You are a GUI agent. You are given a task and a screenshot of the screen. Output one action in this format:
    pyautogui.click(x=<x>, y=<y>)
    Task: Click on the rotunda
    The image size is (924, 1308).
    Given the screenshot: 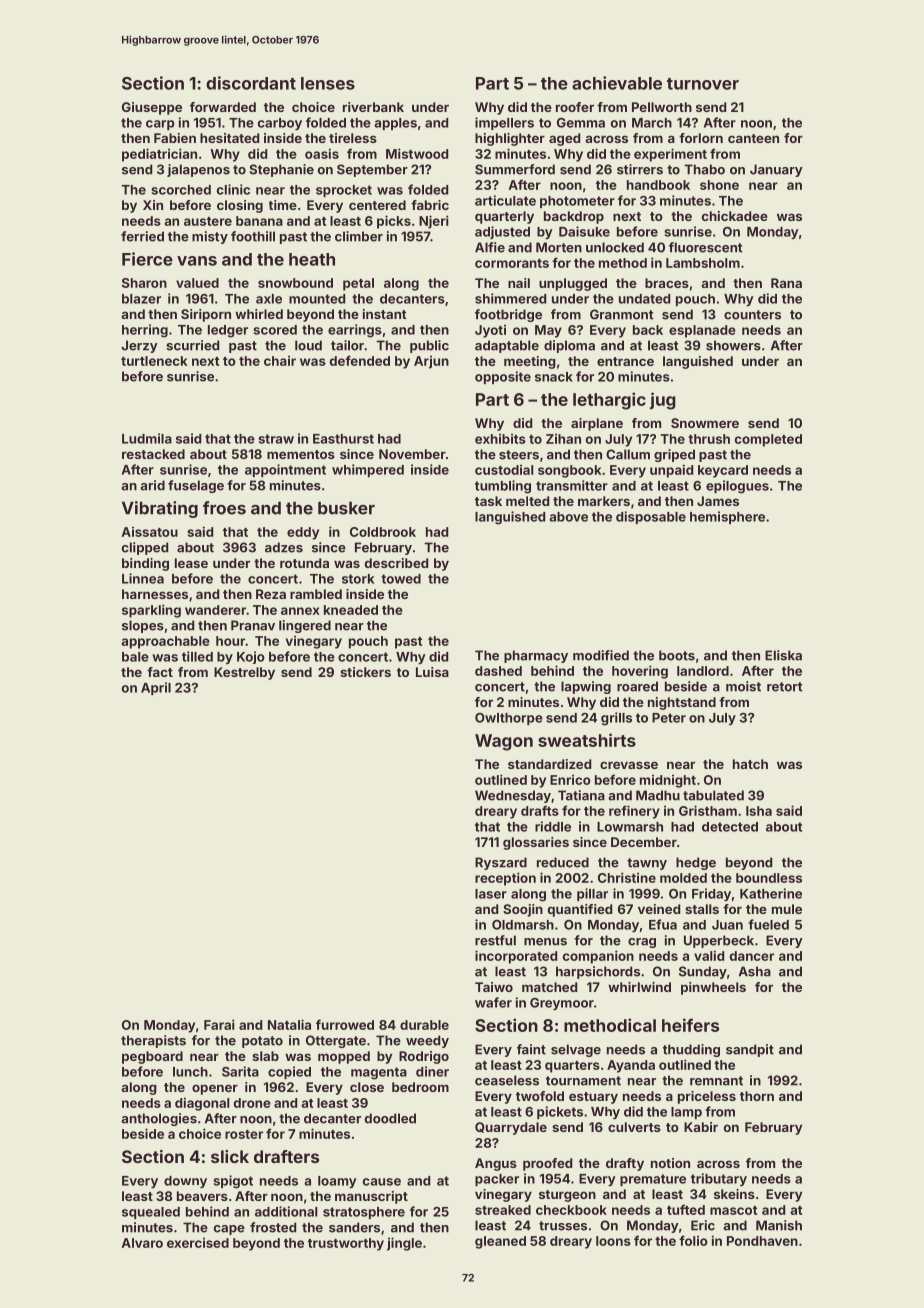 What is the action you would take?
    pyautogui.click(x=304, y=563)
